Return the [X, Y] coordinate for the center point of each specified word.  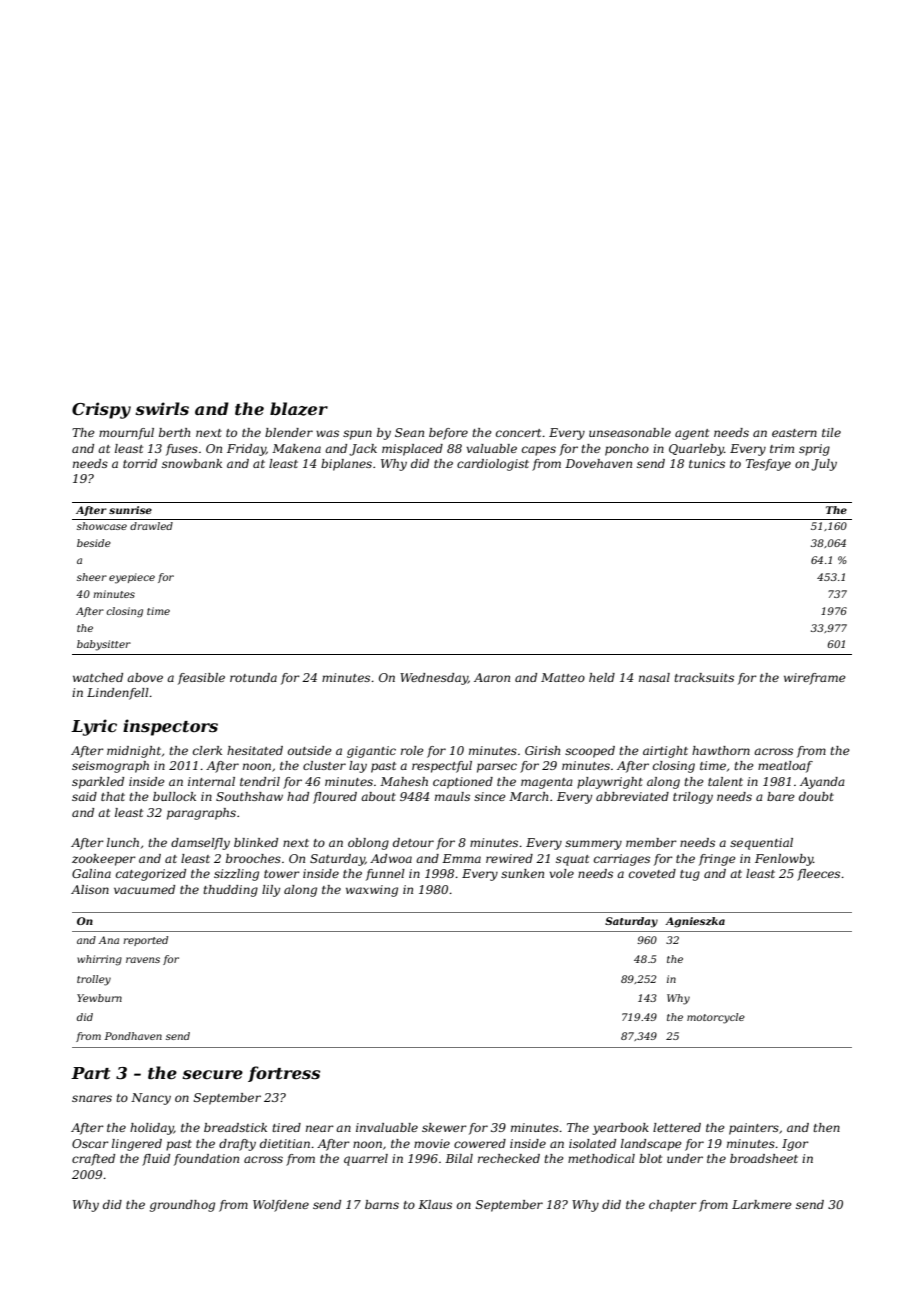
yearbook [620, 1129]
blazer [299, 409]
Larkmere [762, 1204]
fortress [284, 1074]
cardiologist [493, 465]
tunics [707, 463]
